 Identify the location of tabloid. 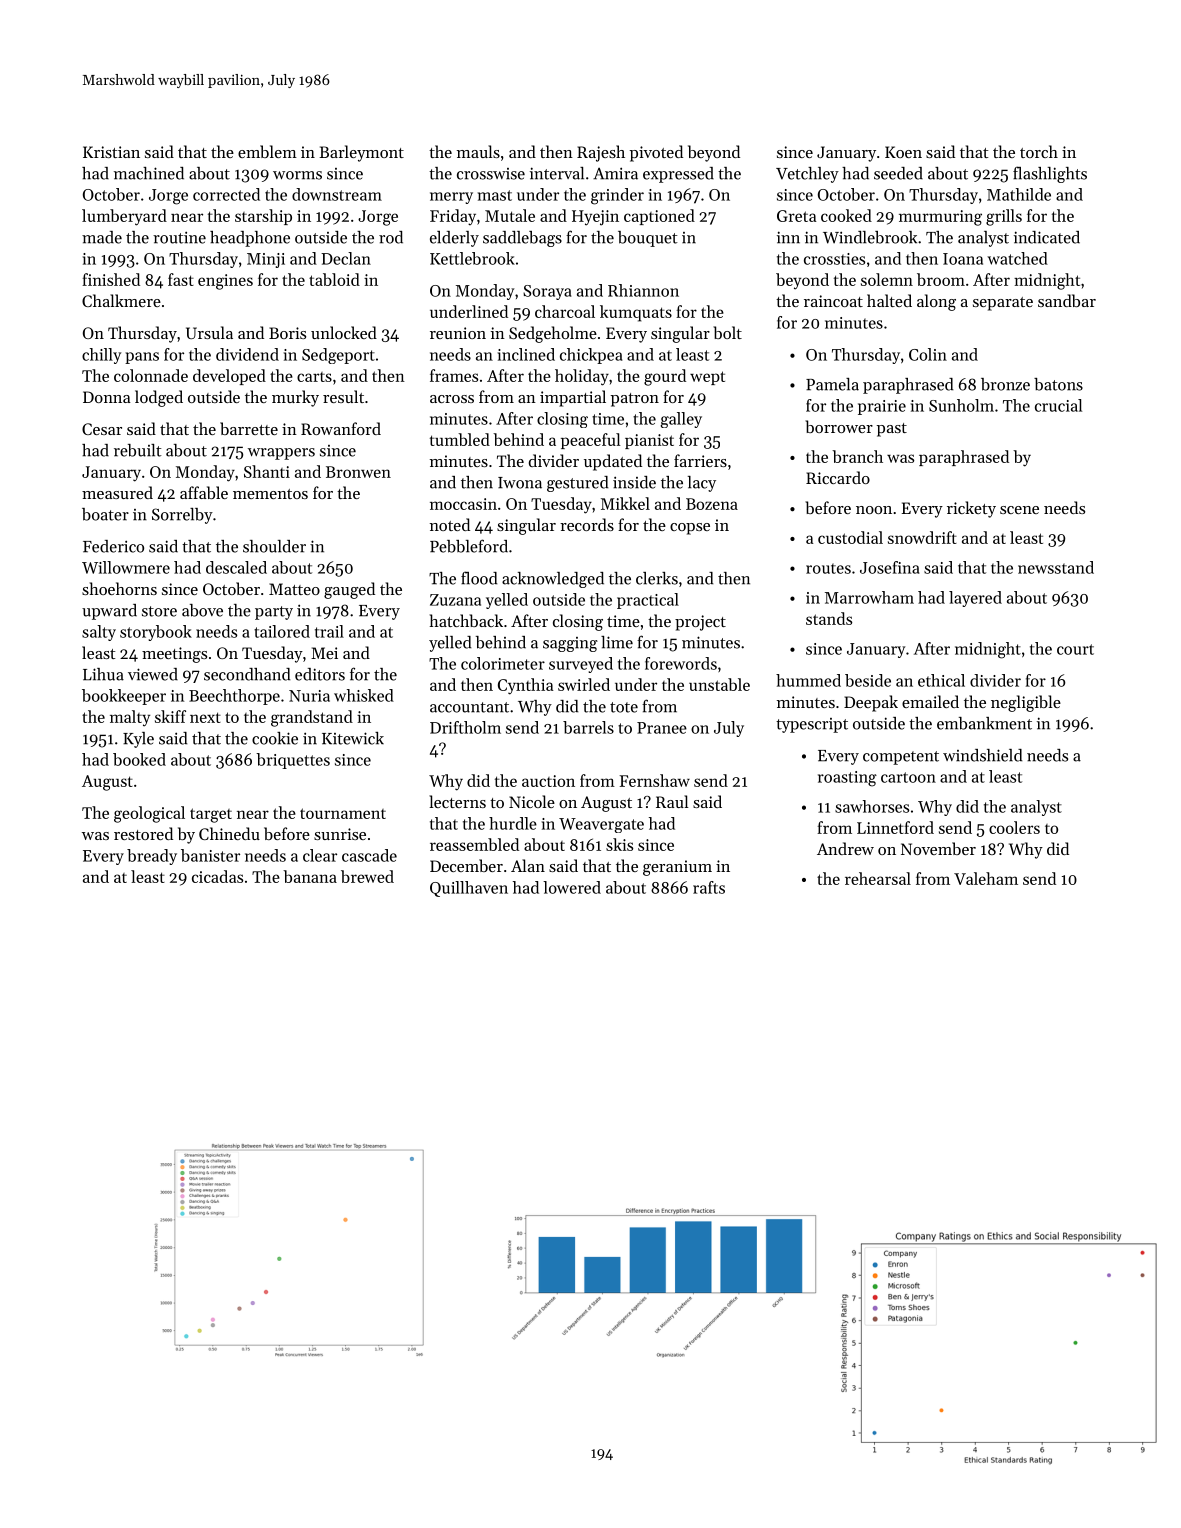
(334, 279).
